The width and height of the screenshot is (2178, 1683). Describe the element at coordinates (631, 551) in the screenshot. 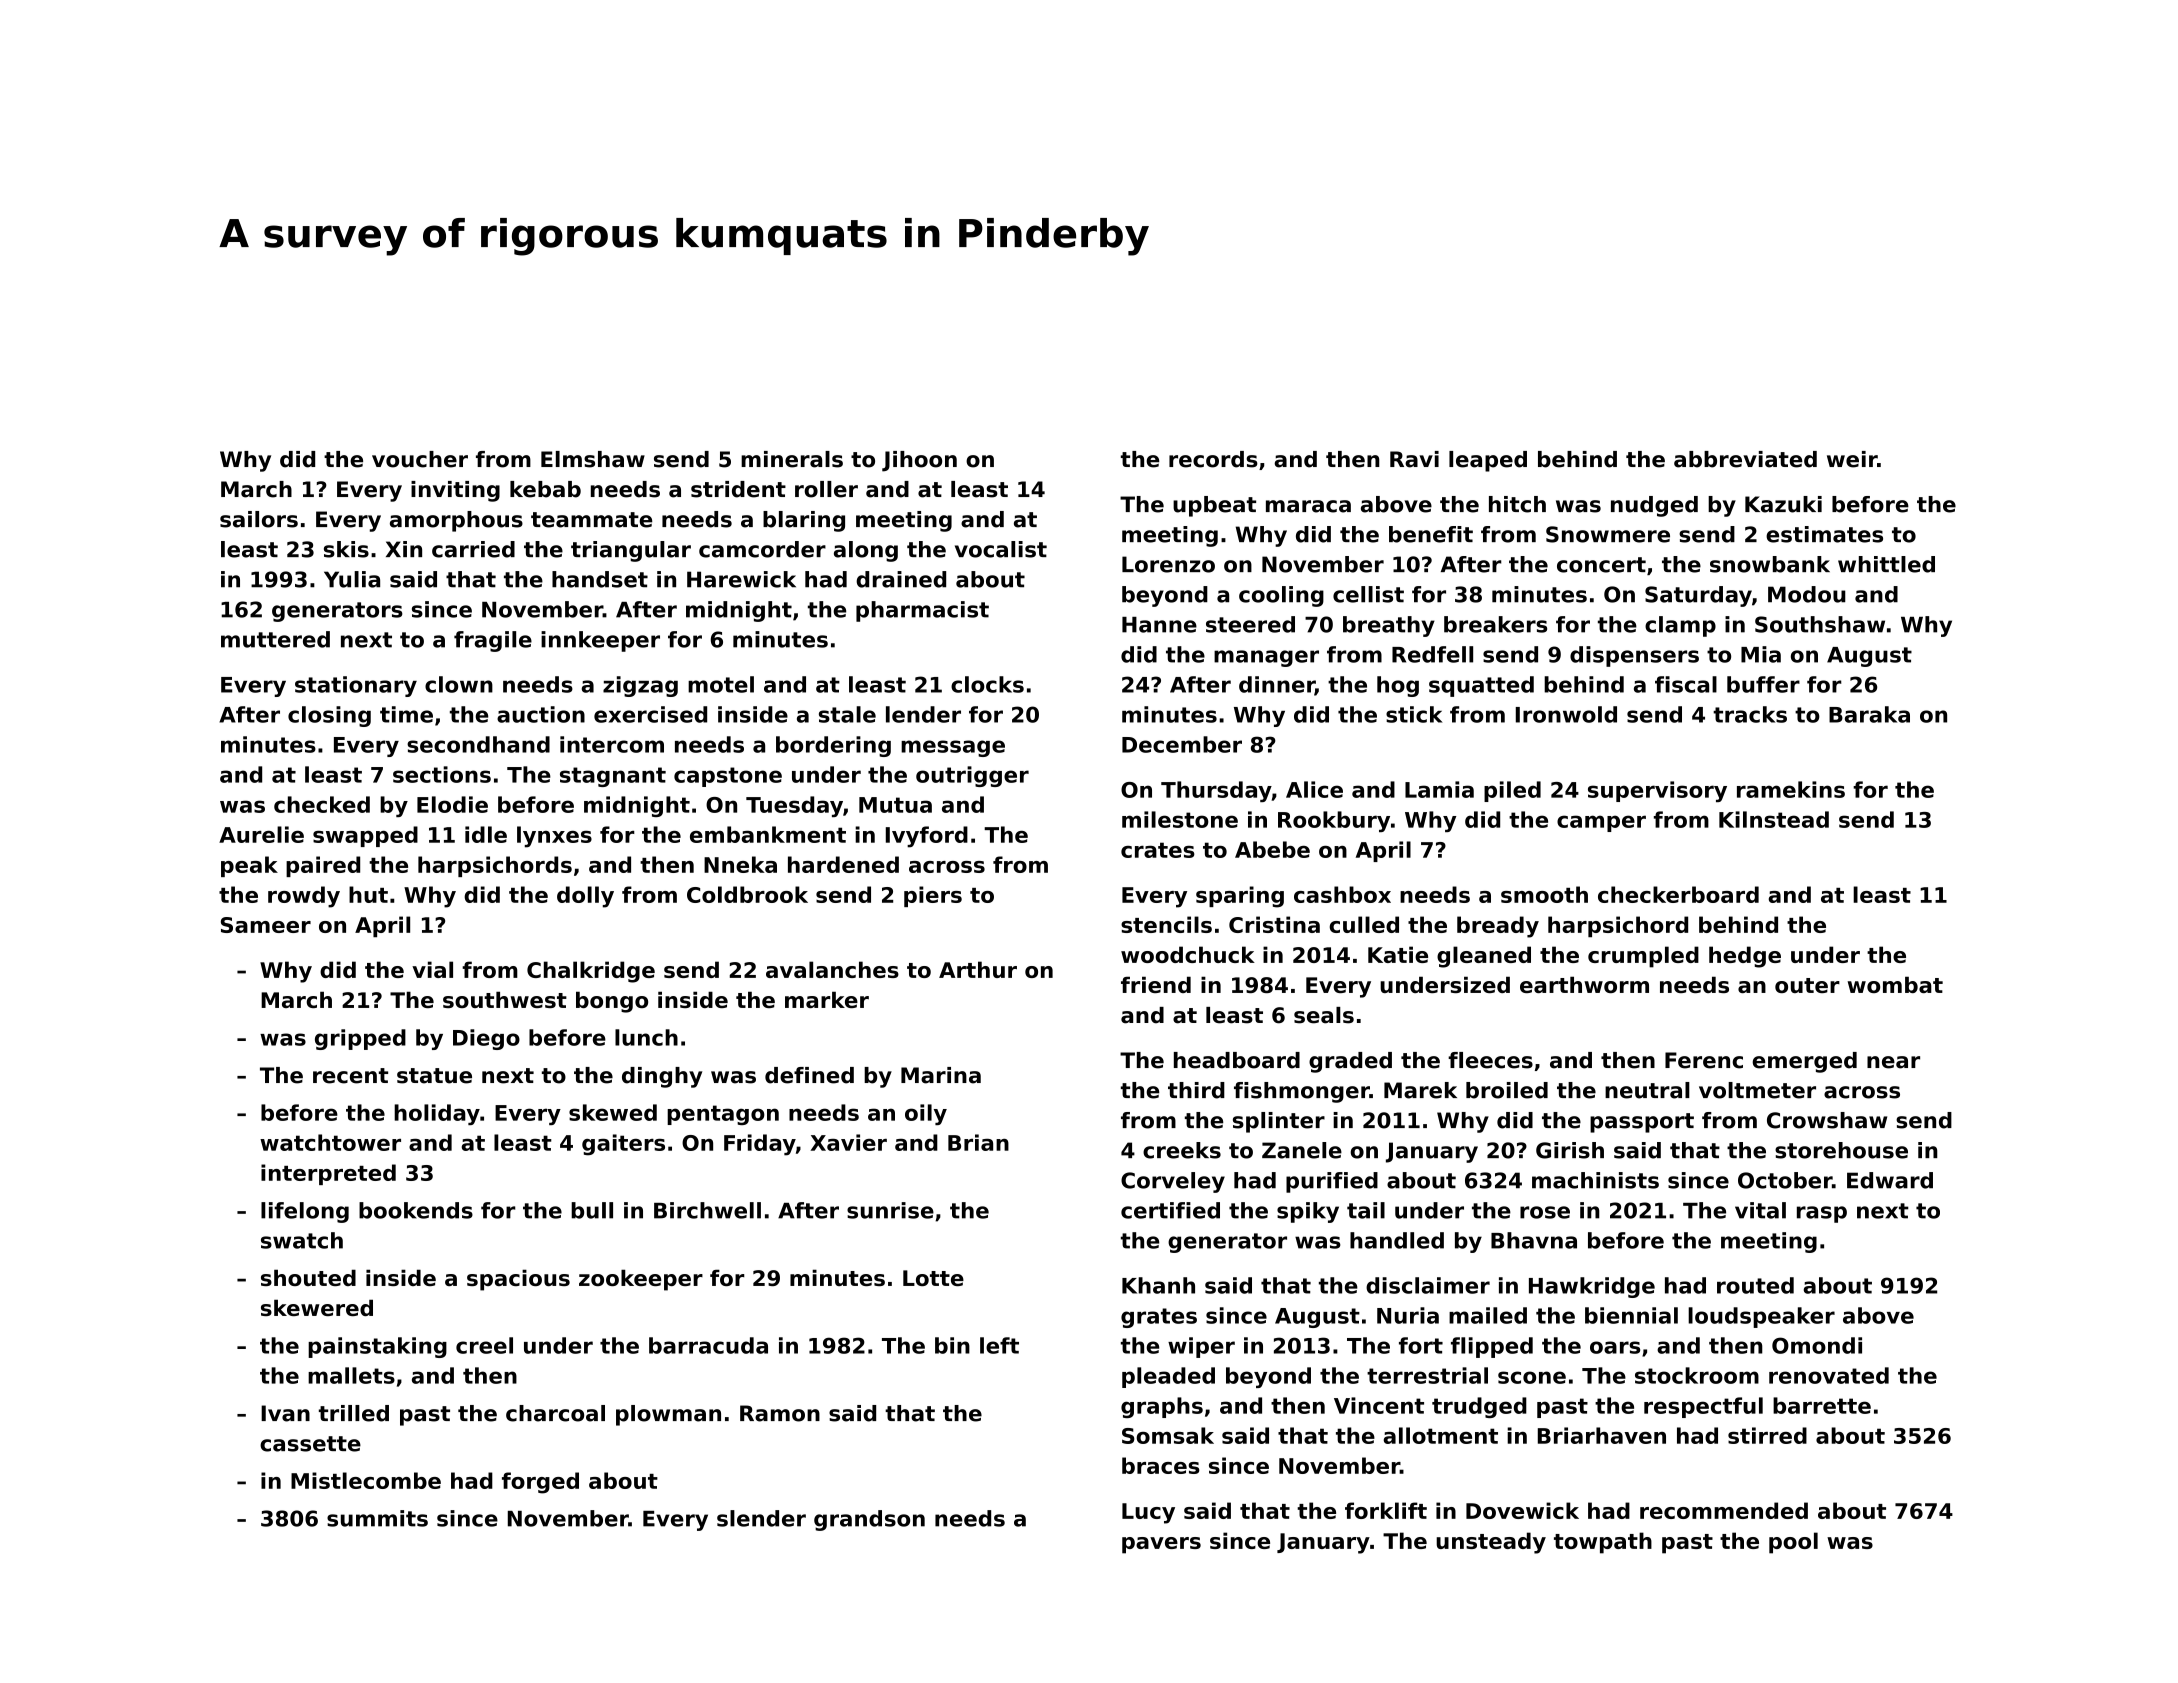

I see `triangular` at that location.
